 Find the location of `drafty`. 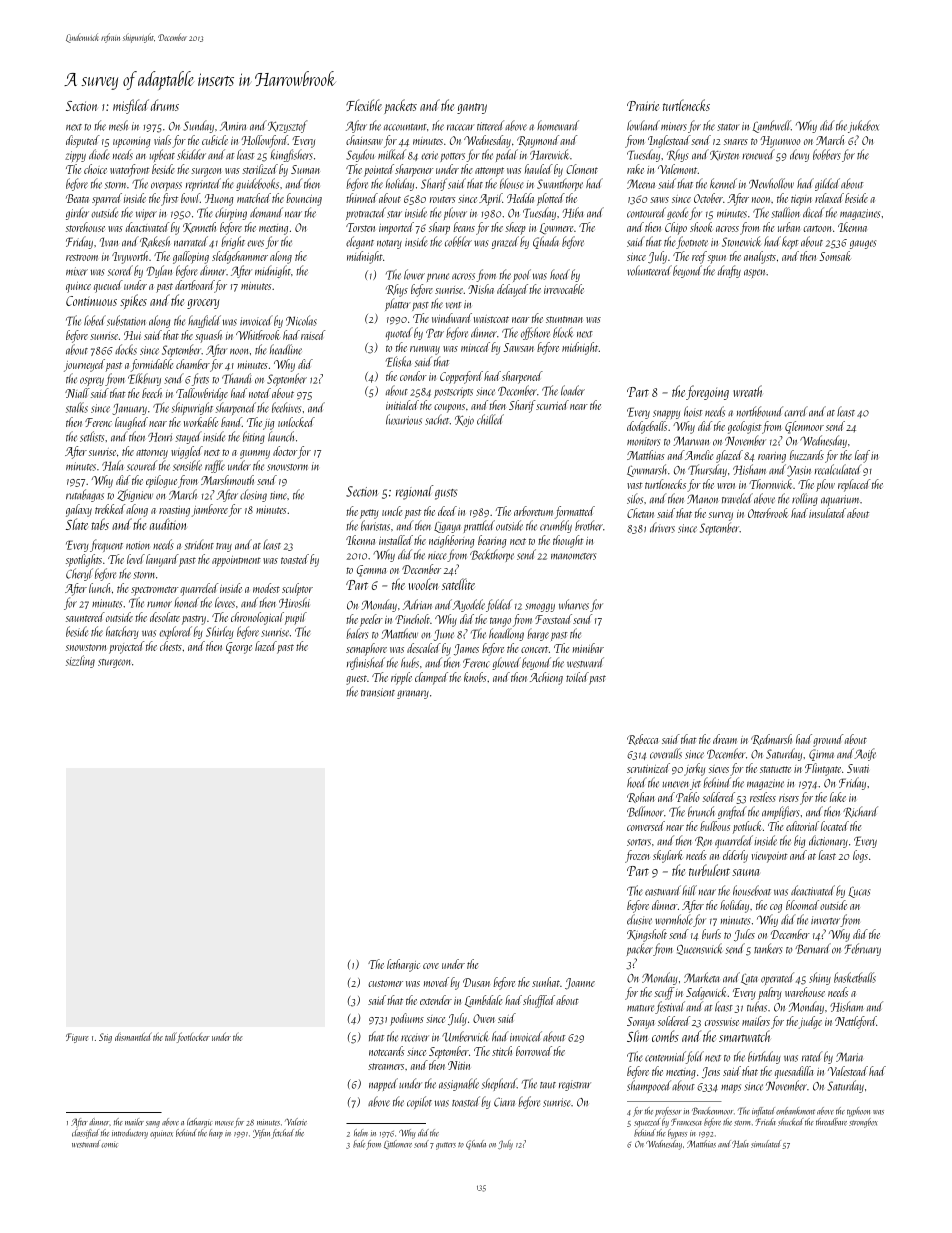

drafty is located at coordinates (729, 271).
